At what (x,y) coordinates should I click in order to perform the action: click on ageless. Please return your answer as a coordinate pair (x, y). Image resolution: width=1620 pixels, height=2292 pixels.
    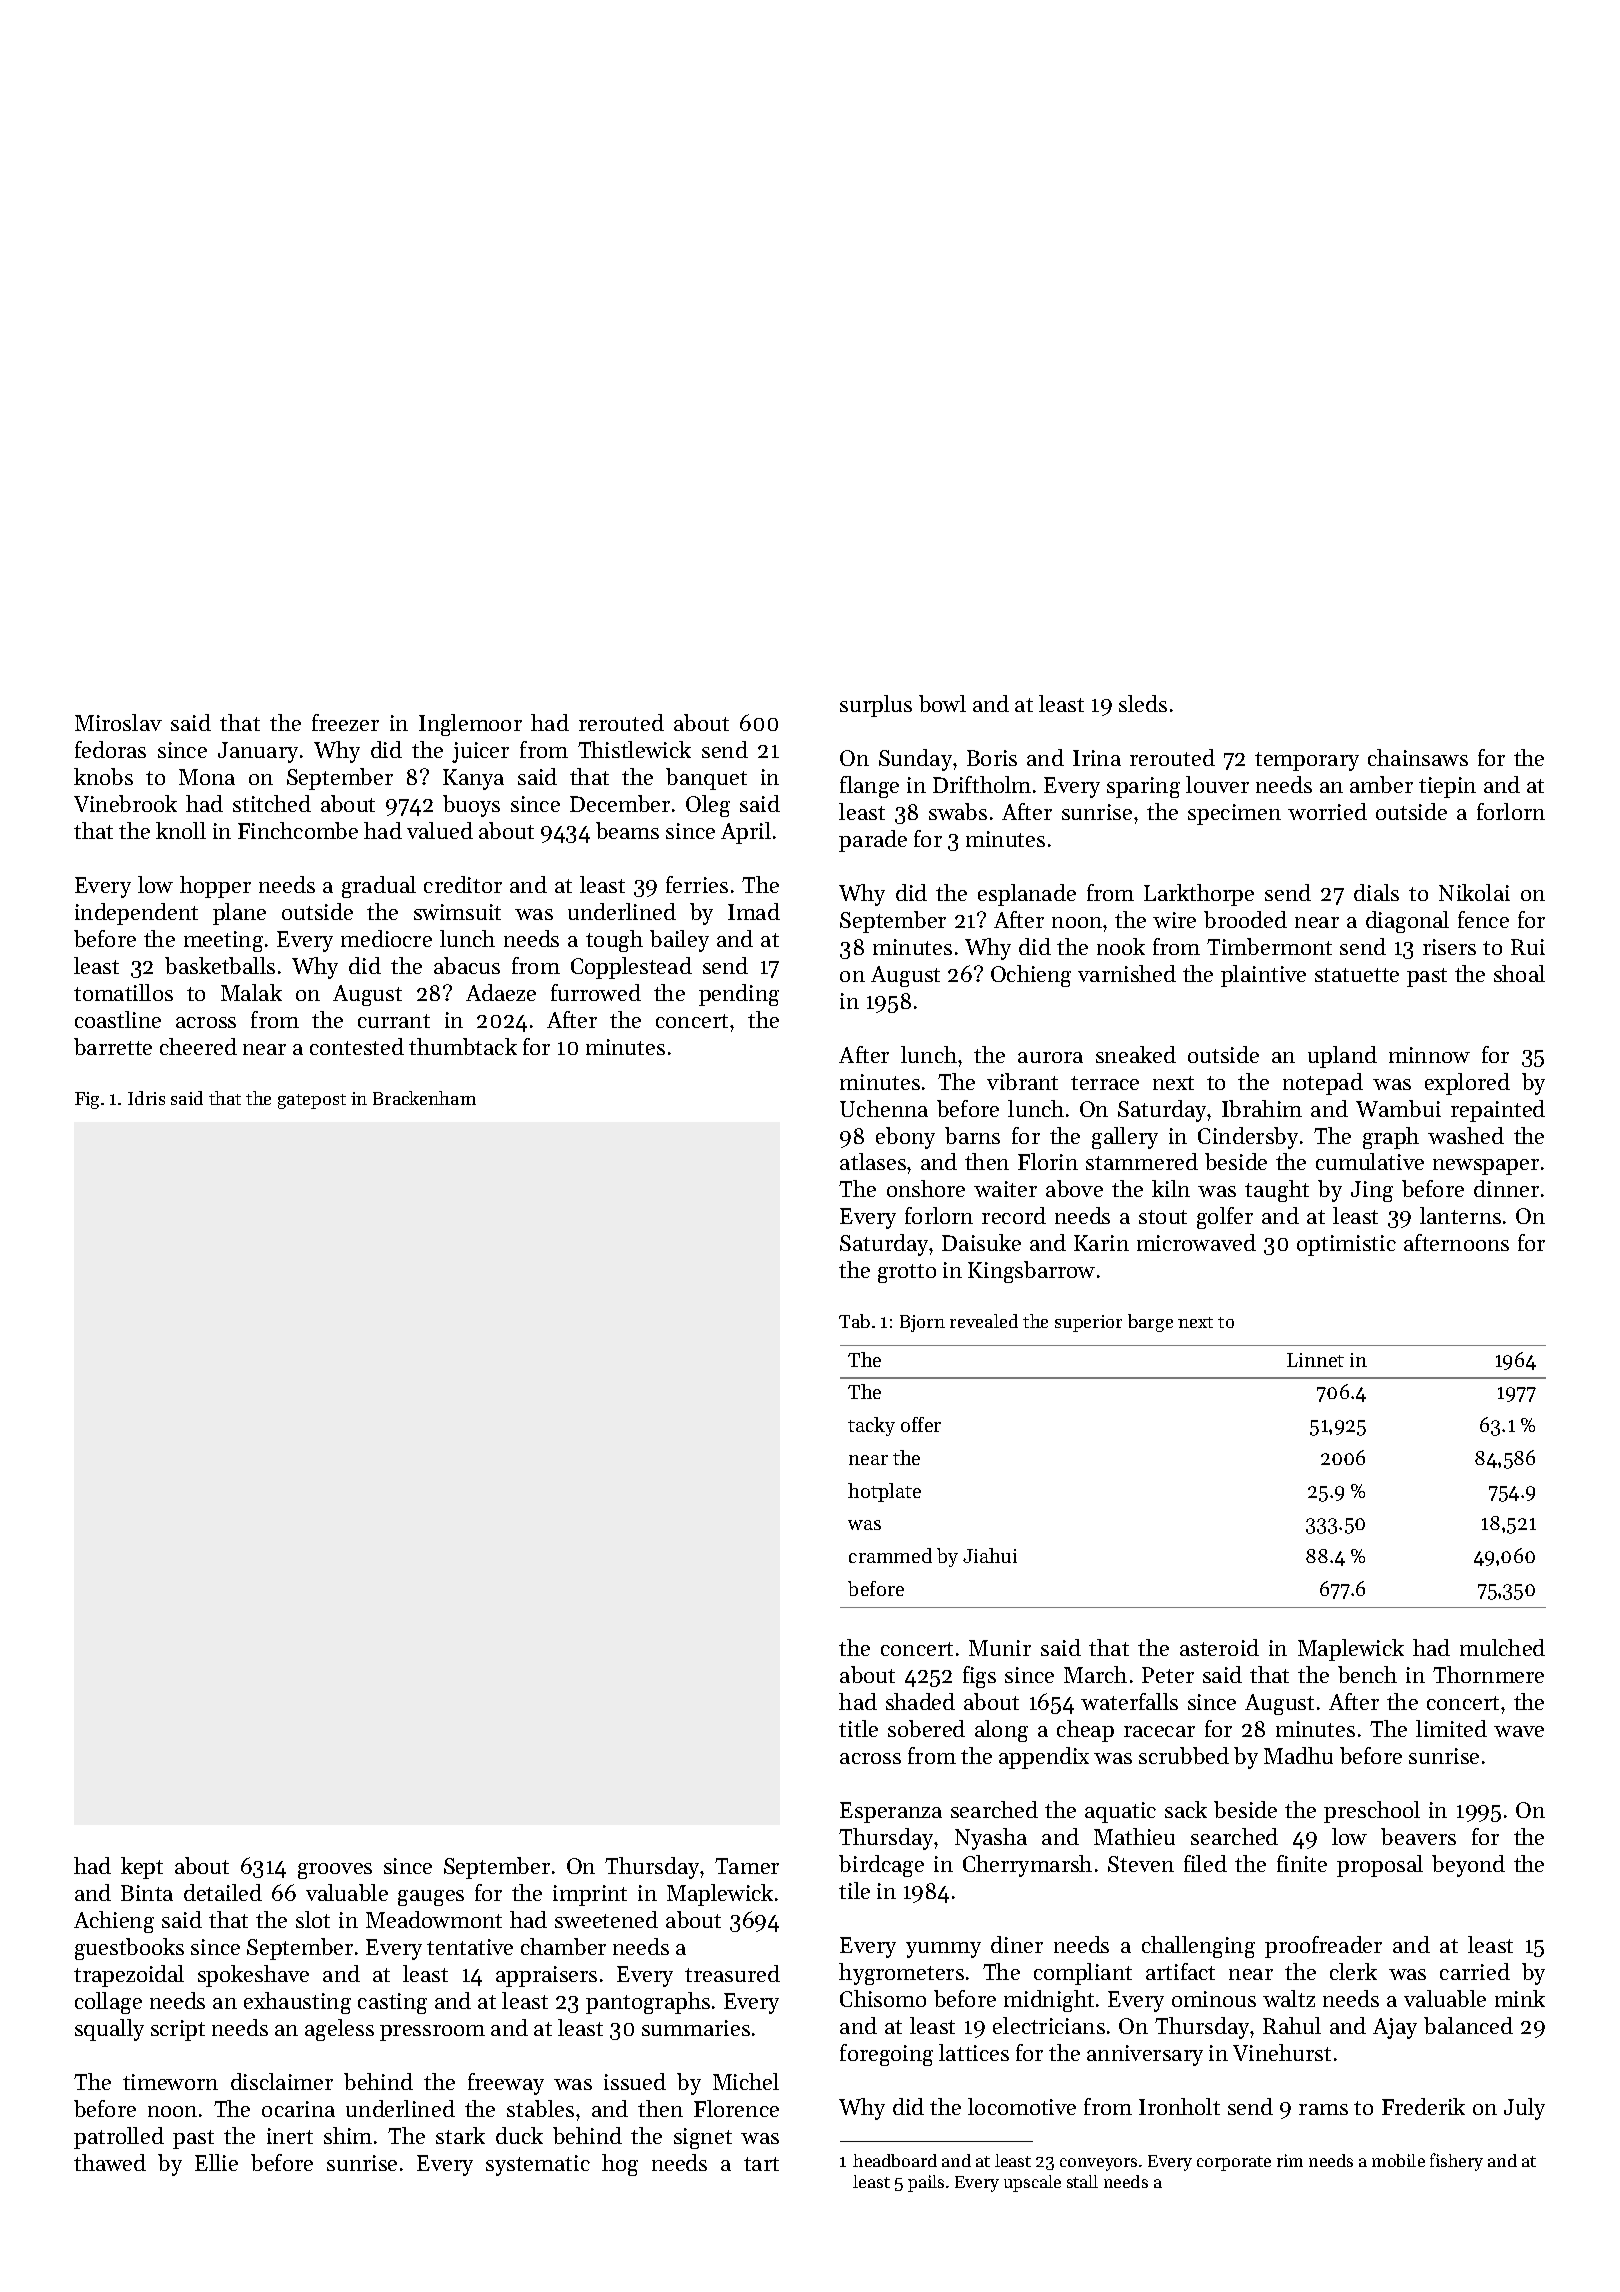
    Looking at the image, I should click on (339, 2030).
